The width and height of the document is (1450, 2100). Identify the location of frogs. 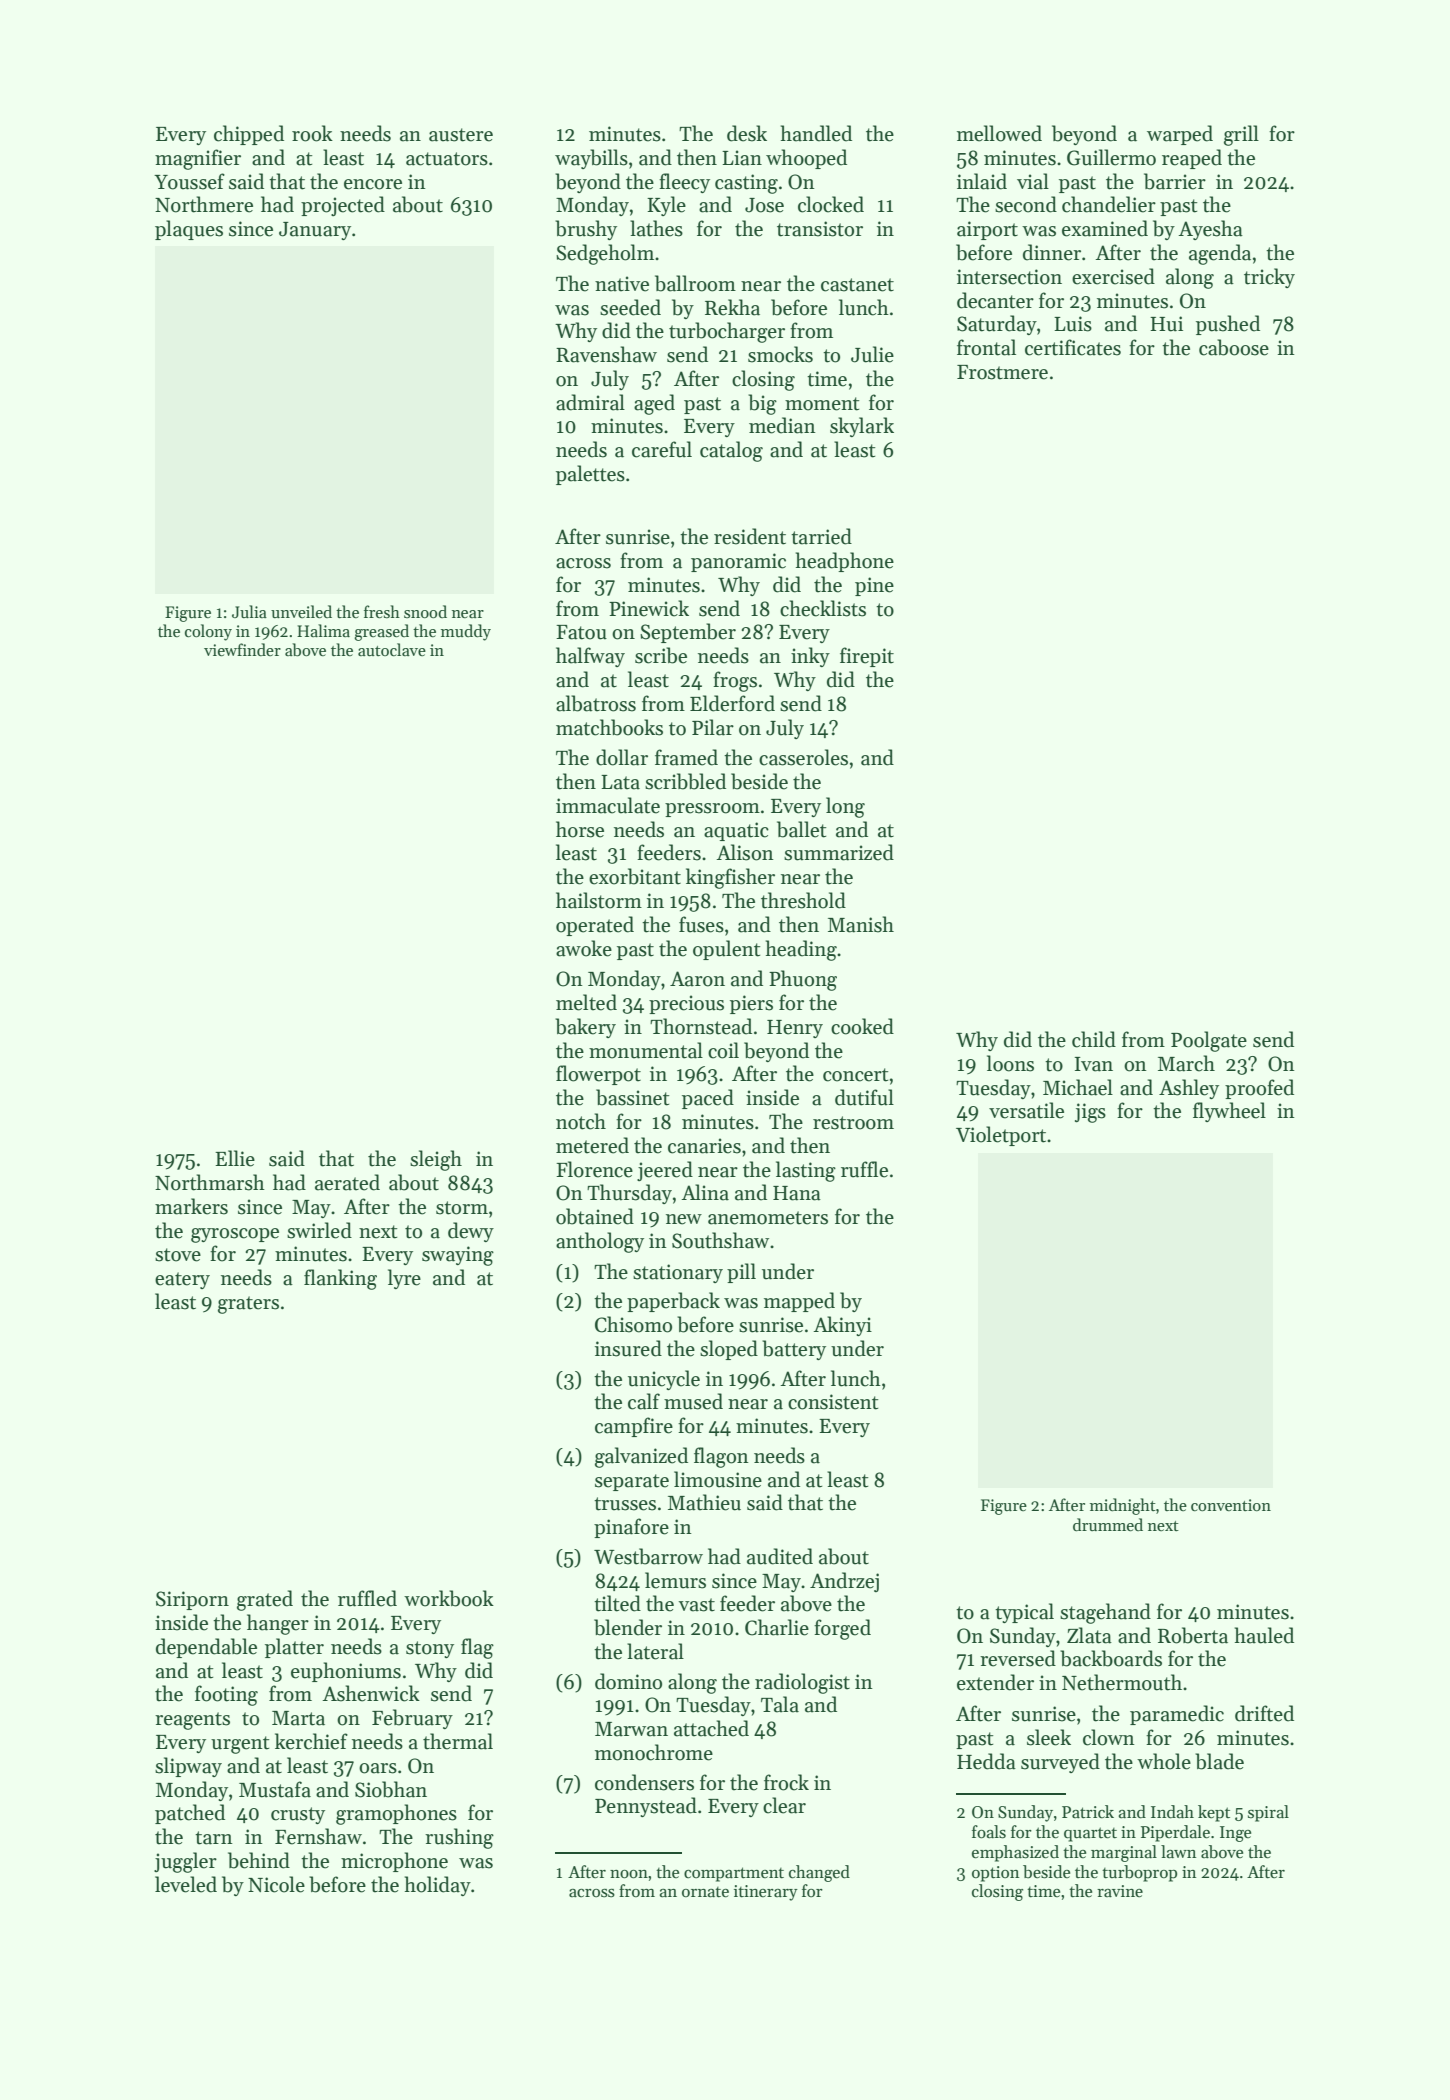
(735, 681).
